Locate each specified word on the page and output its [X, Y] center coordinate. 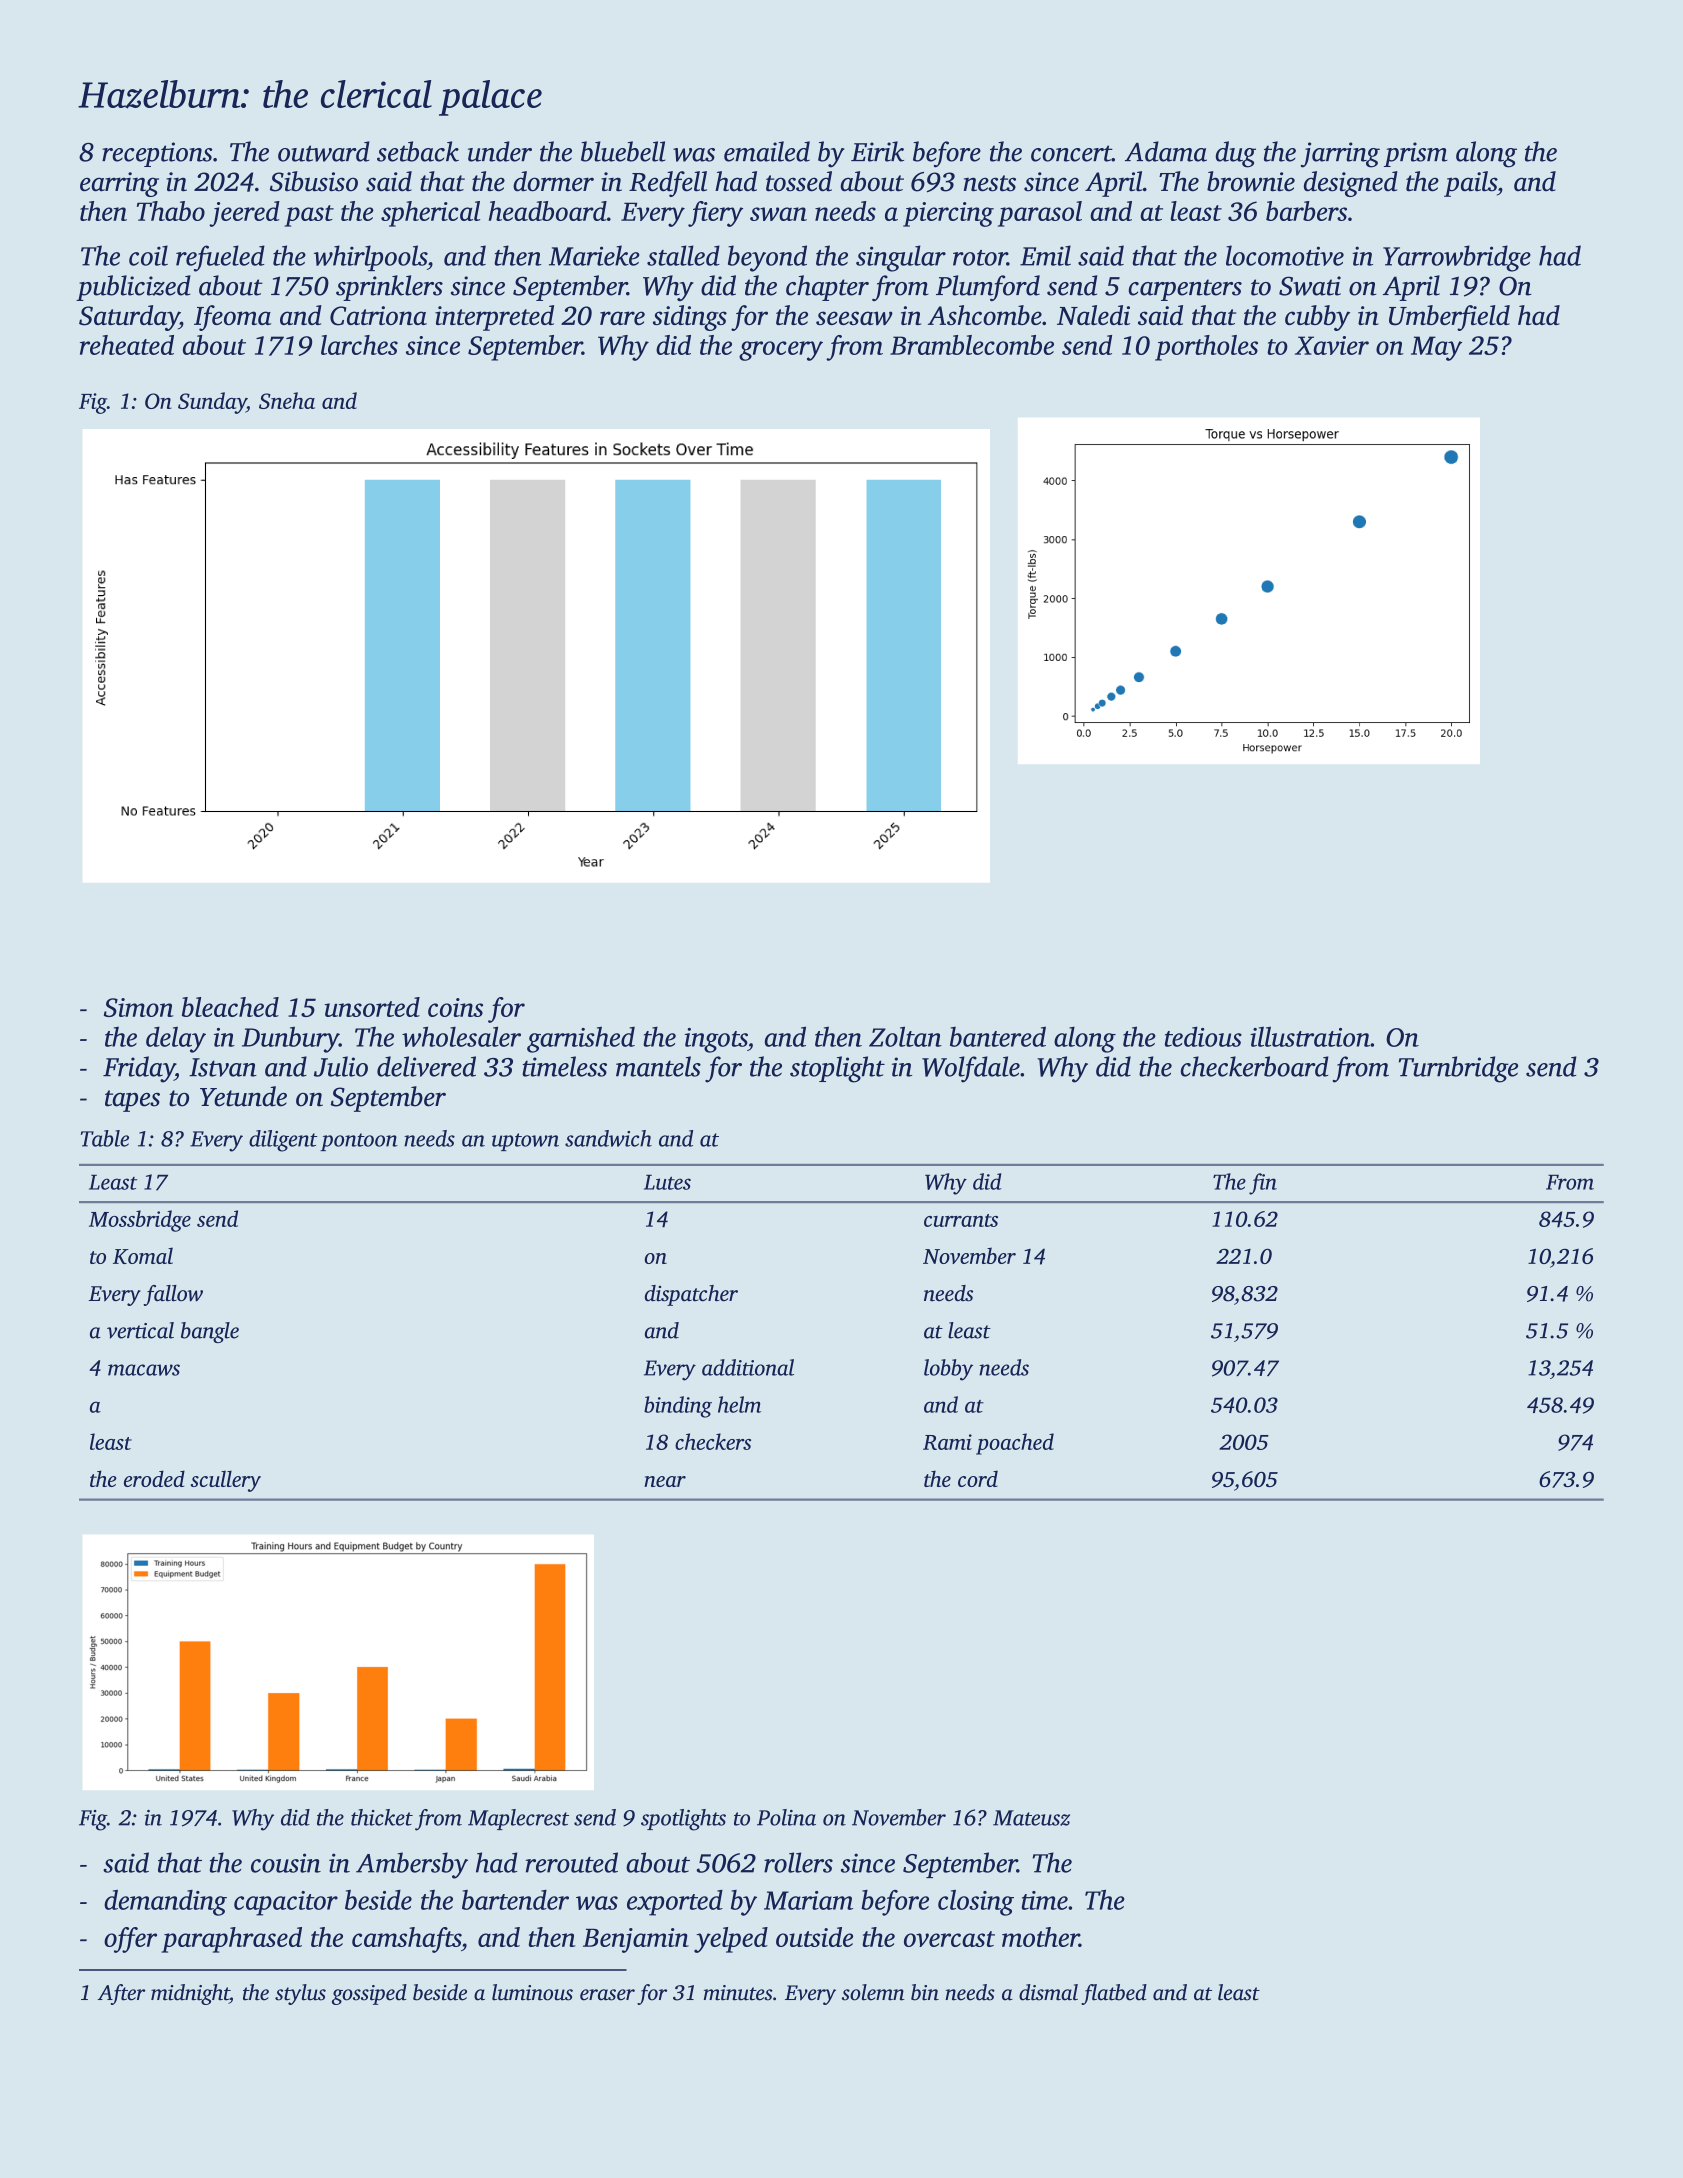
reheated [127, 345]
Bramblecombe [972, 345]
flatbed [1114, 1994]
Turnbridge [1458, 1069]
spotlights [683, 1820]
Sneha [287, 400]
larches [359, 345]
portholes [1206, 348]
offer [130, 1940]
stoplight [837, 1069]
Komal [143, 1255]
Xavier [1332, 345]
